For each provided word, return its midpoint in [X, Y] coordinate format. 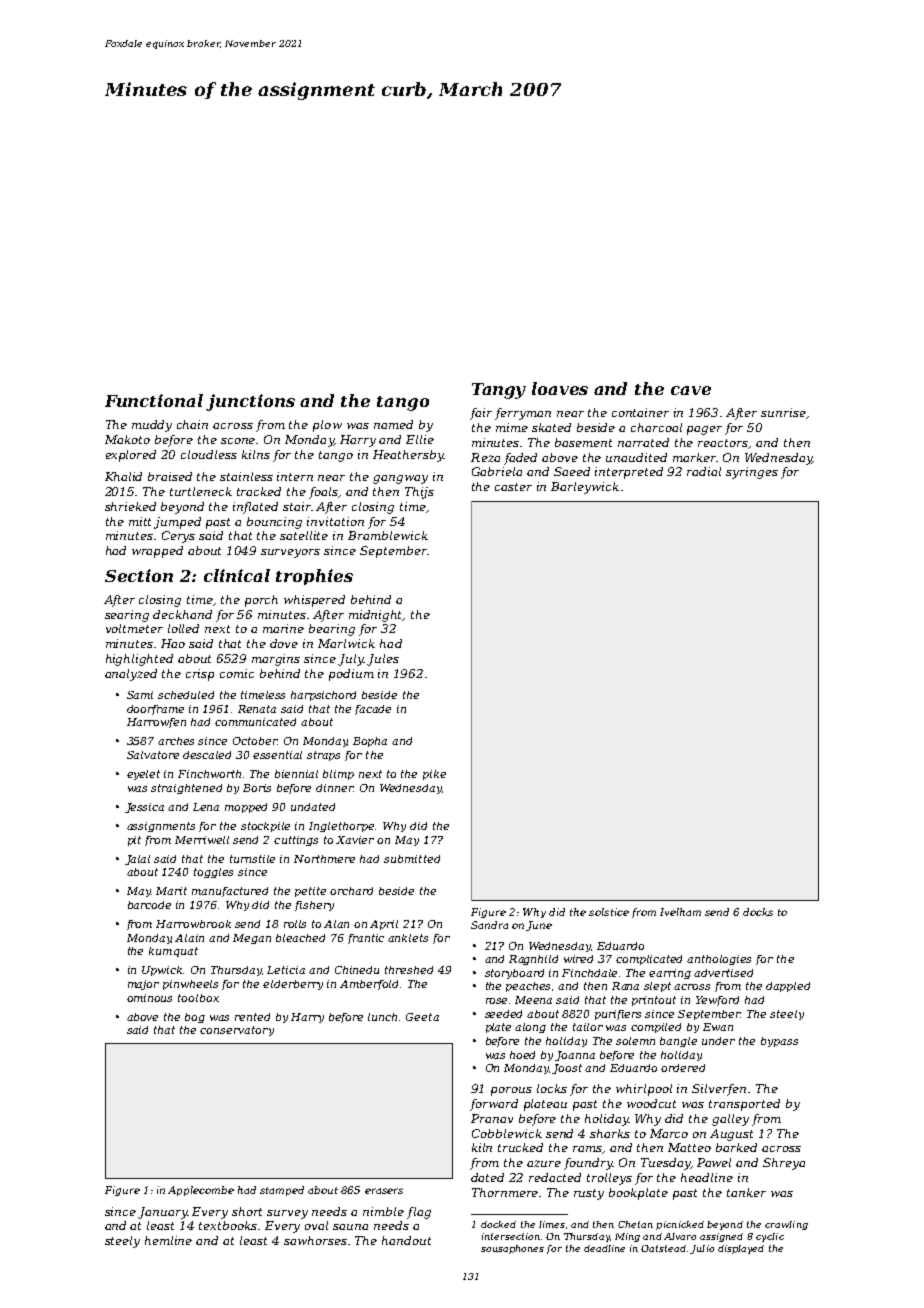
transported [744, 1105]
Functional [154, 400]
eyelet [143, 775]
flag [419, 1213]
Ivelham [680, 912]
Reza [485, 457]
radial [704, 471]
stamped [282, 1191]
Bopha [370, 742]
